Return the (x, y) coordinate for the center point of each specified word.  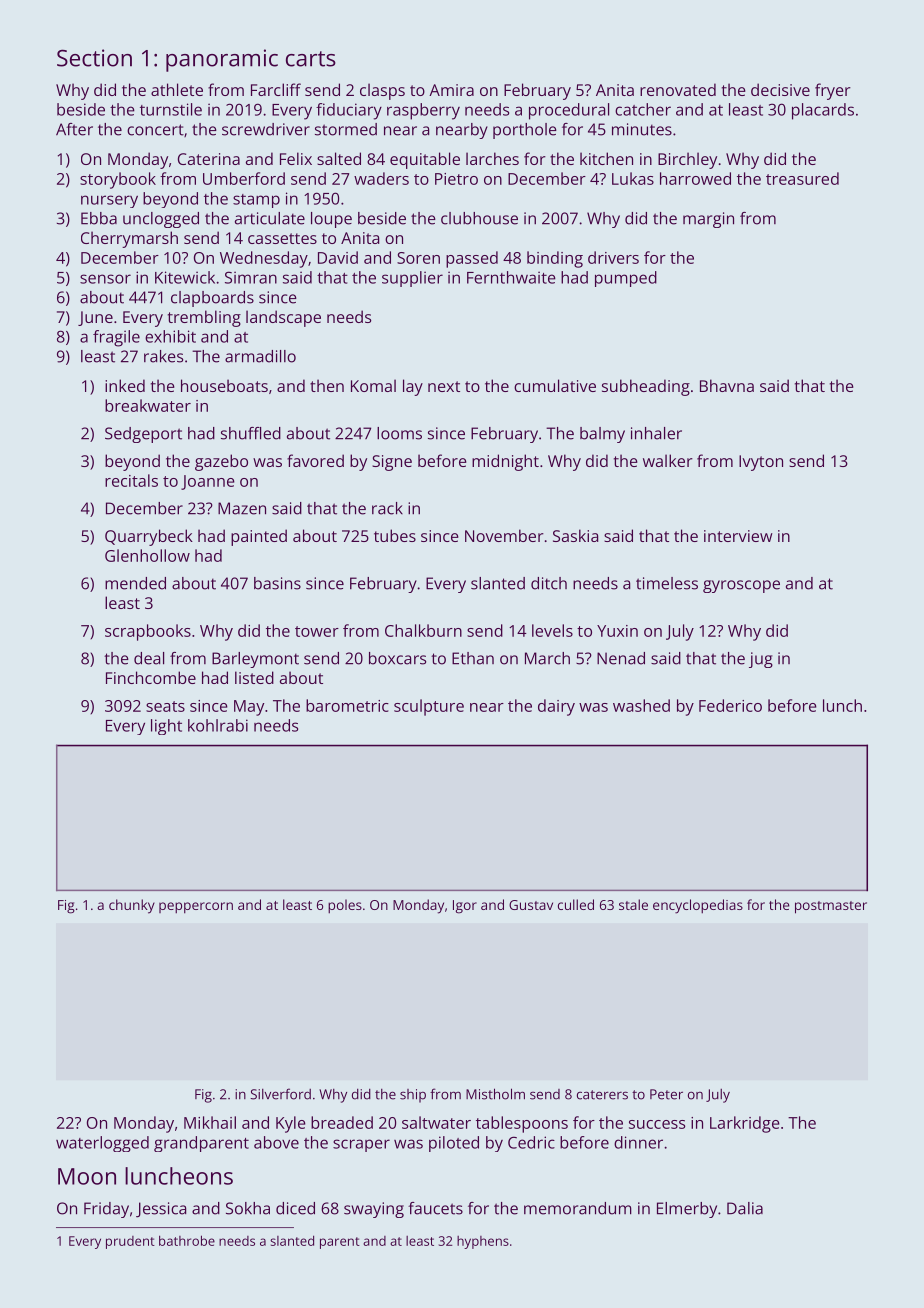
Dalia (745, 1208)
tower (317, 631)
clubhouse (479, 218)
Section (94, 58)
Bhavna (727, 385)
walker (668, 460)
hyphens (483, 1242)
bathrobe (187, 1240)
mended (135, 583)
